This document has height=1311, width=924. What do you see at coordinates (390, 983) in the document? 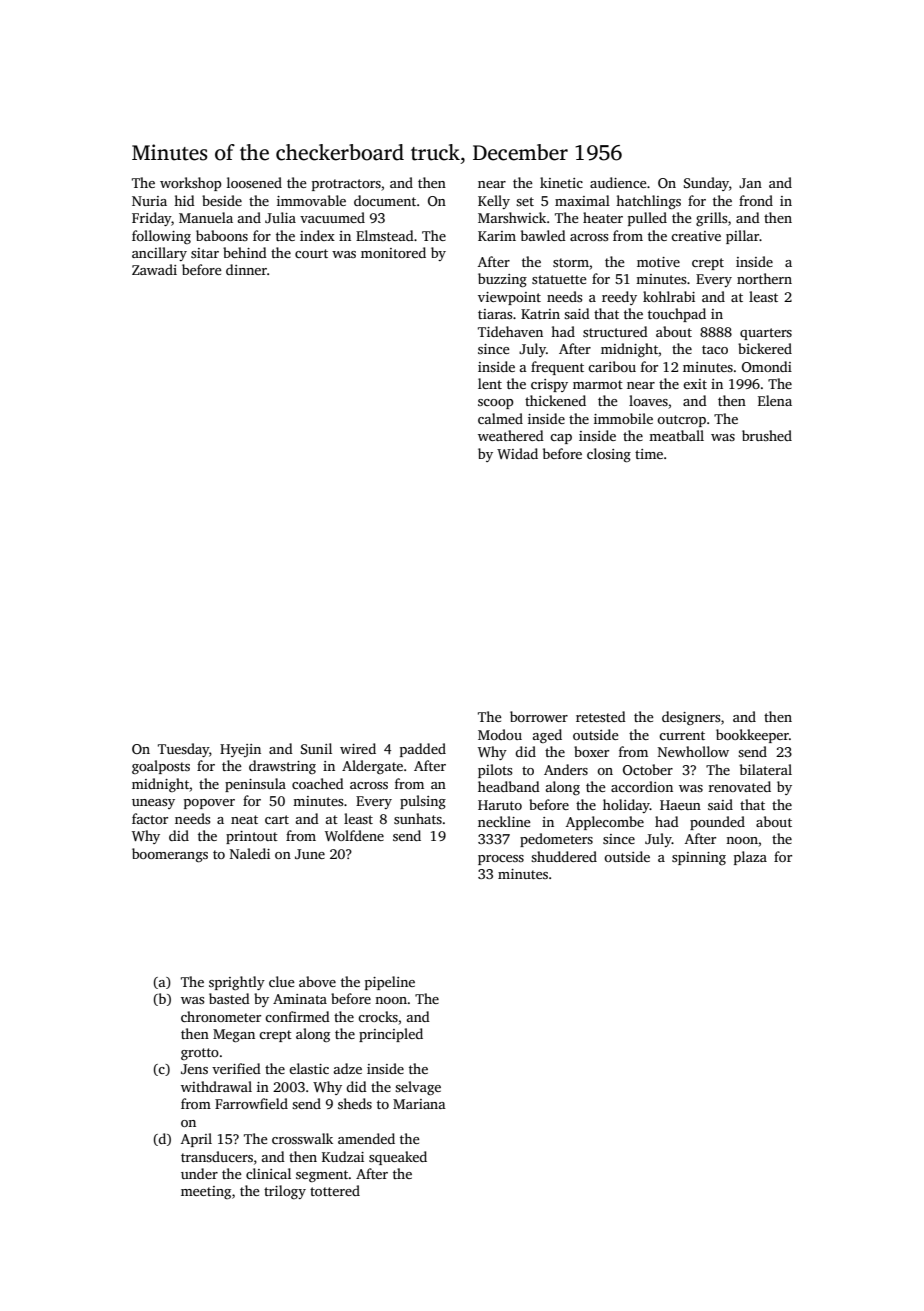
I see `pipeline` at bounding box center [390, 983].
